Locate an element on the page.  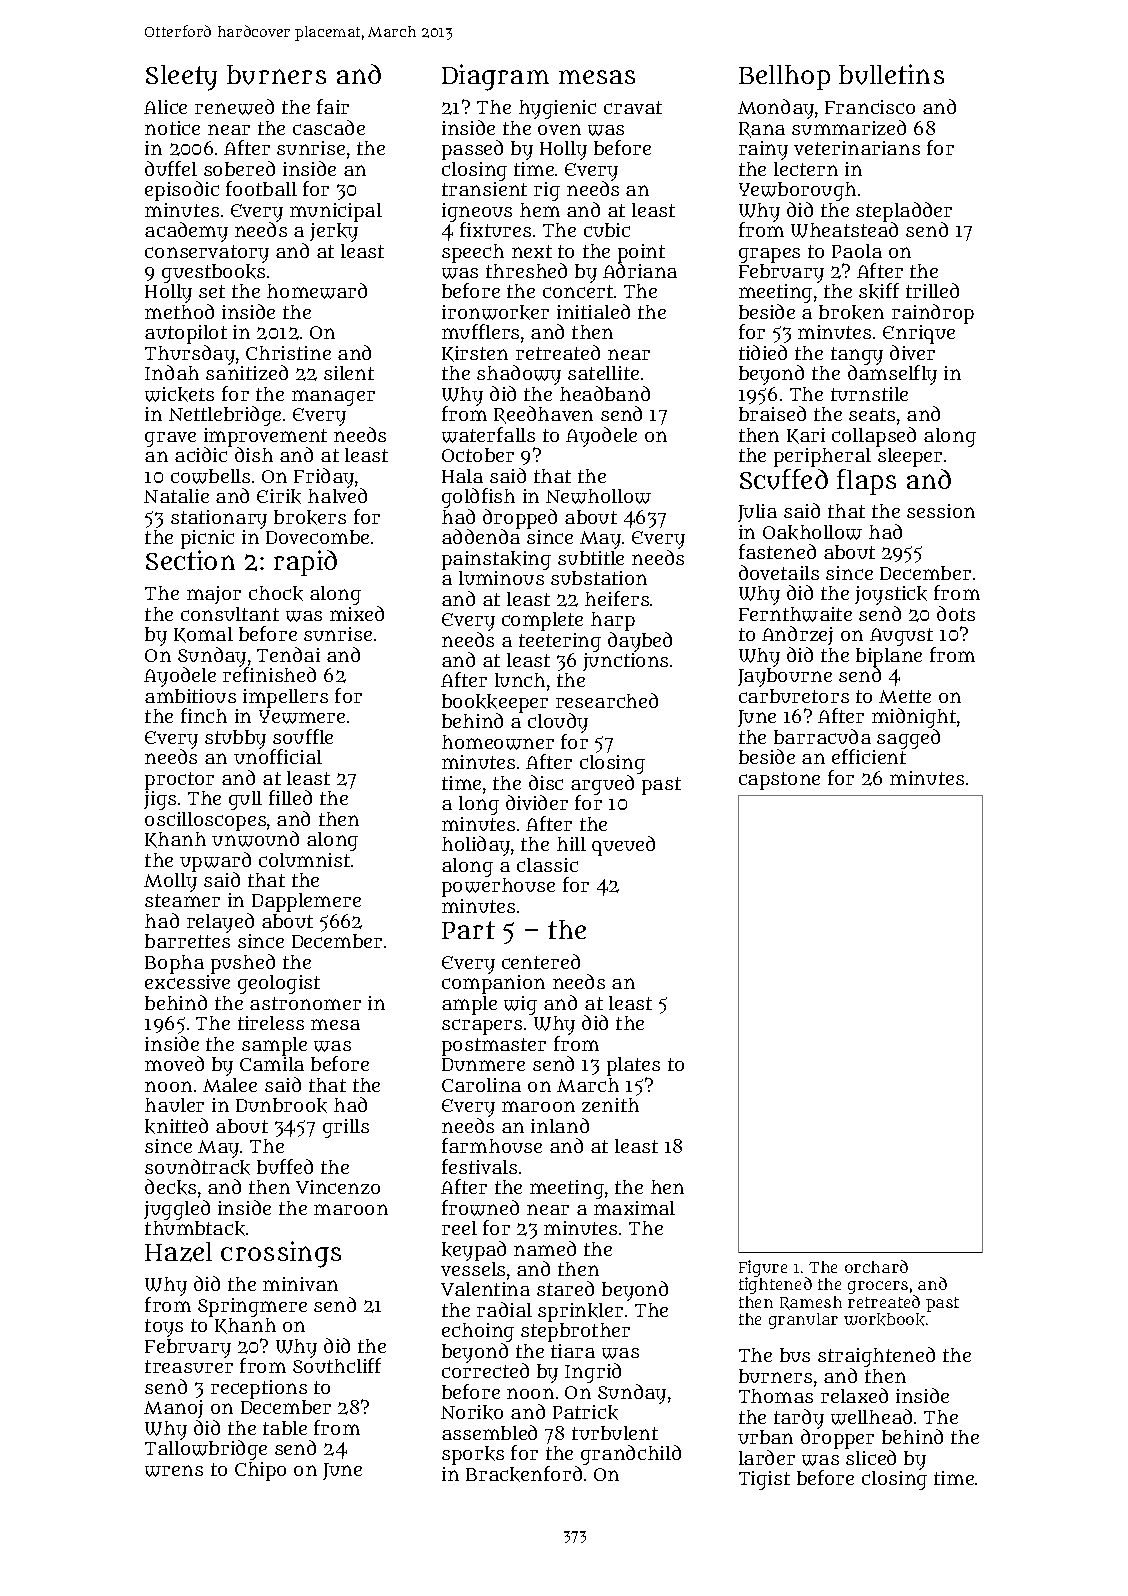
tightened is located at coordinates (775, 1286).
